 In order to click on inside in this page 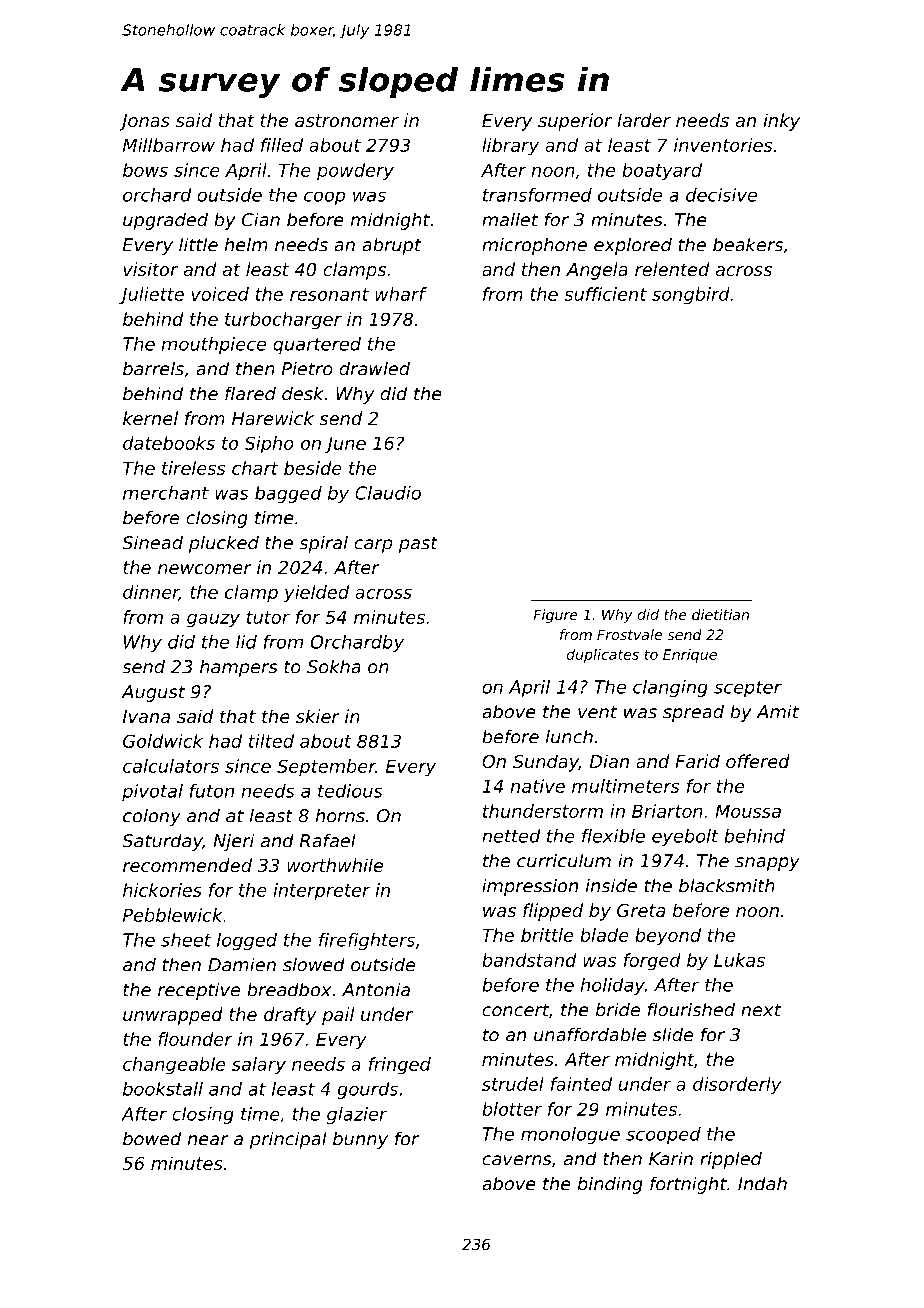, I will do `click(611, 885)`.
